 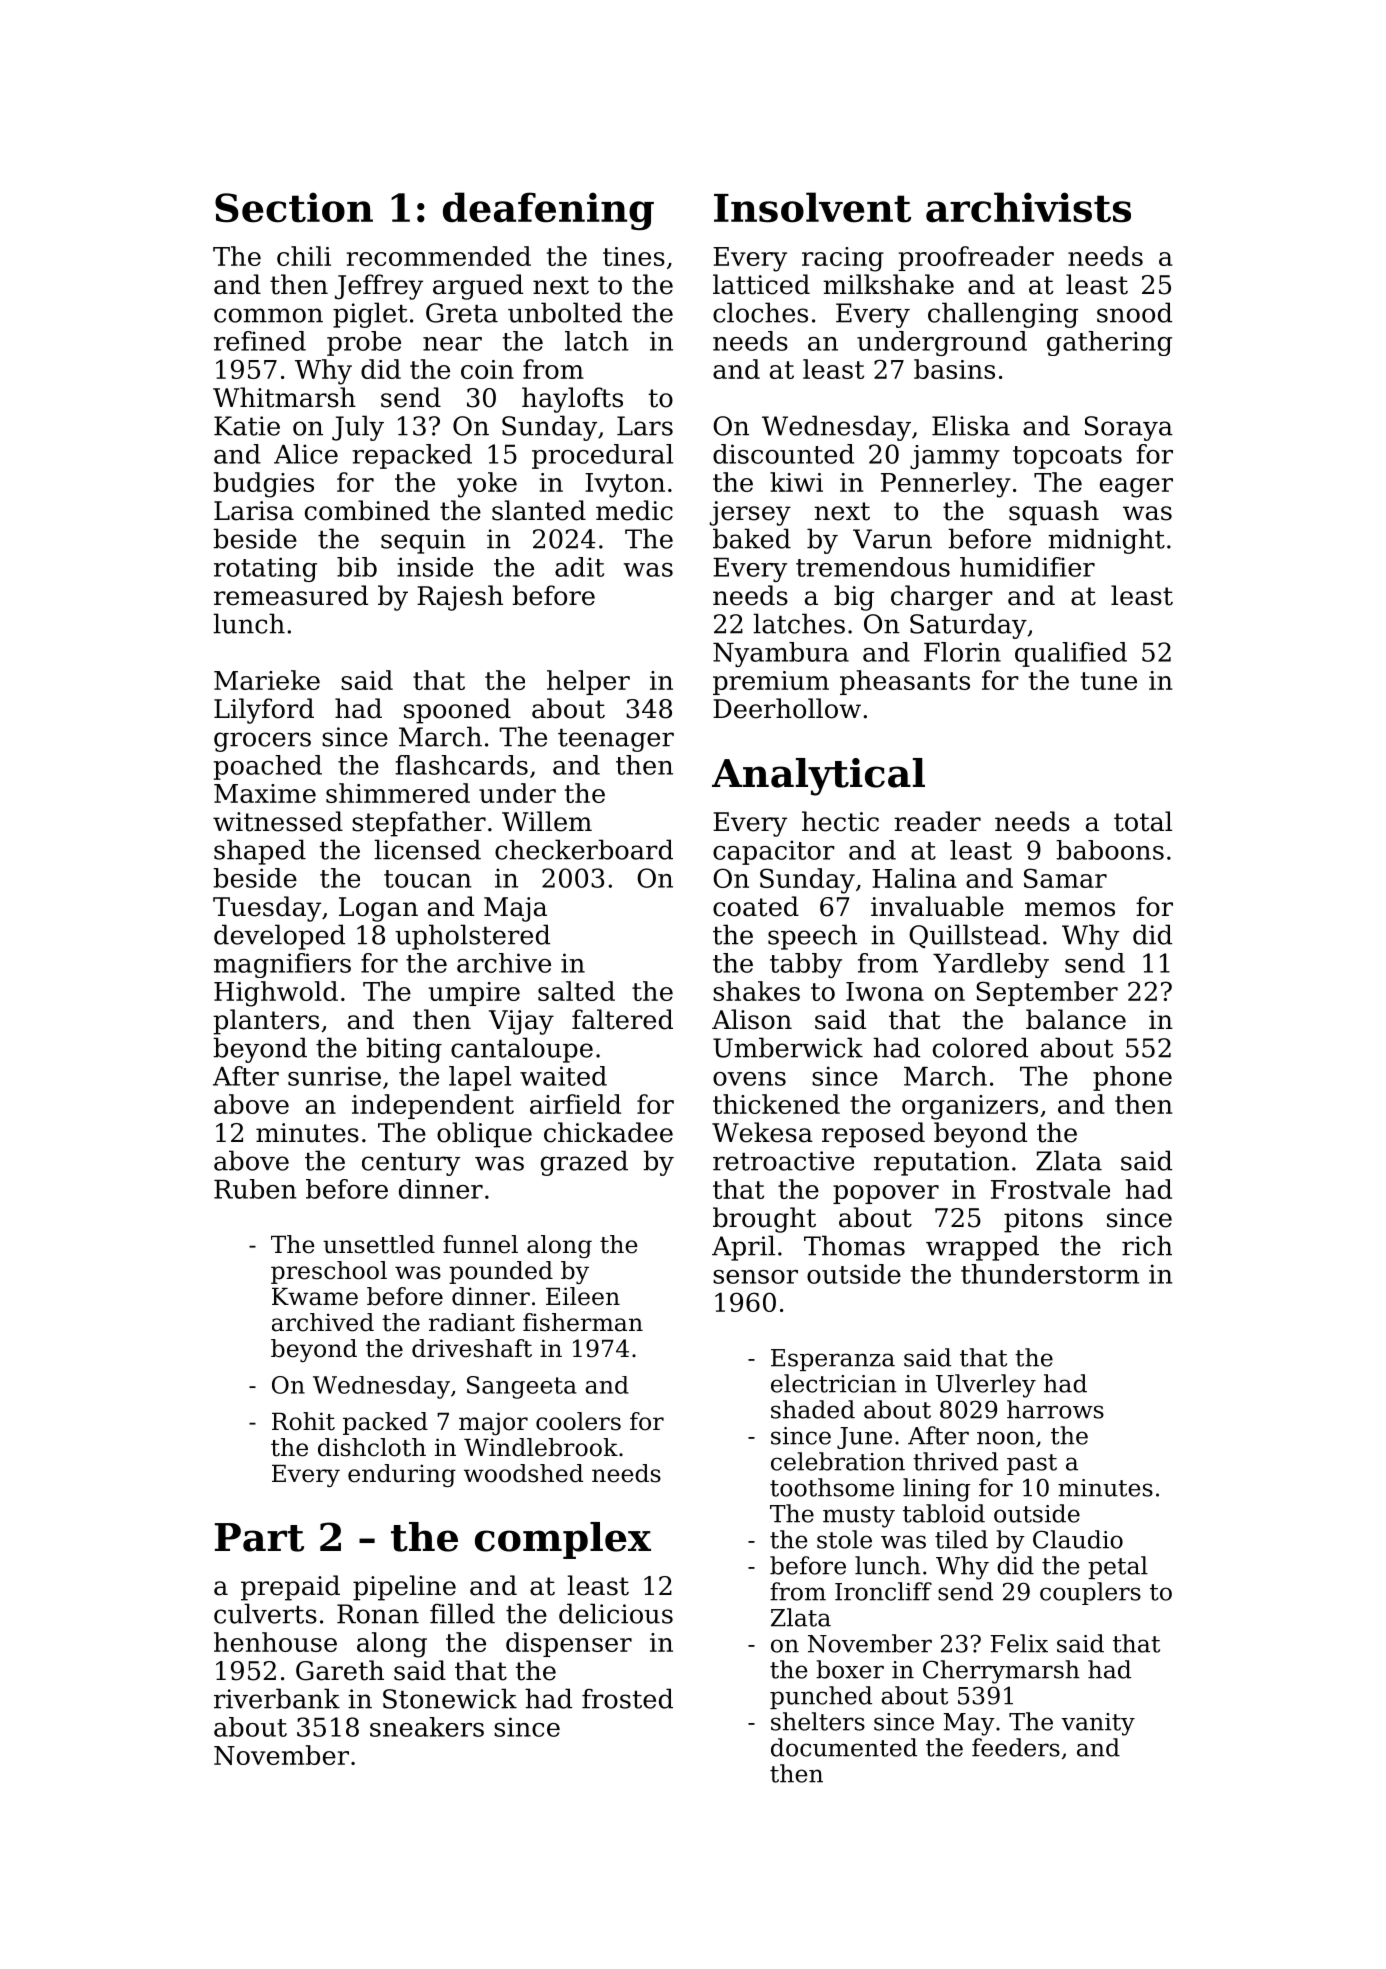 I want to click on archivists, so click(x=1028, y=207).
